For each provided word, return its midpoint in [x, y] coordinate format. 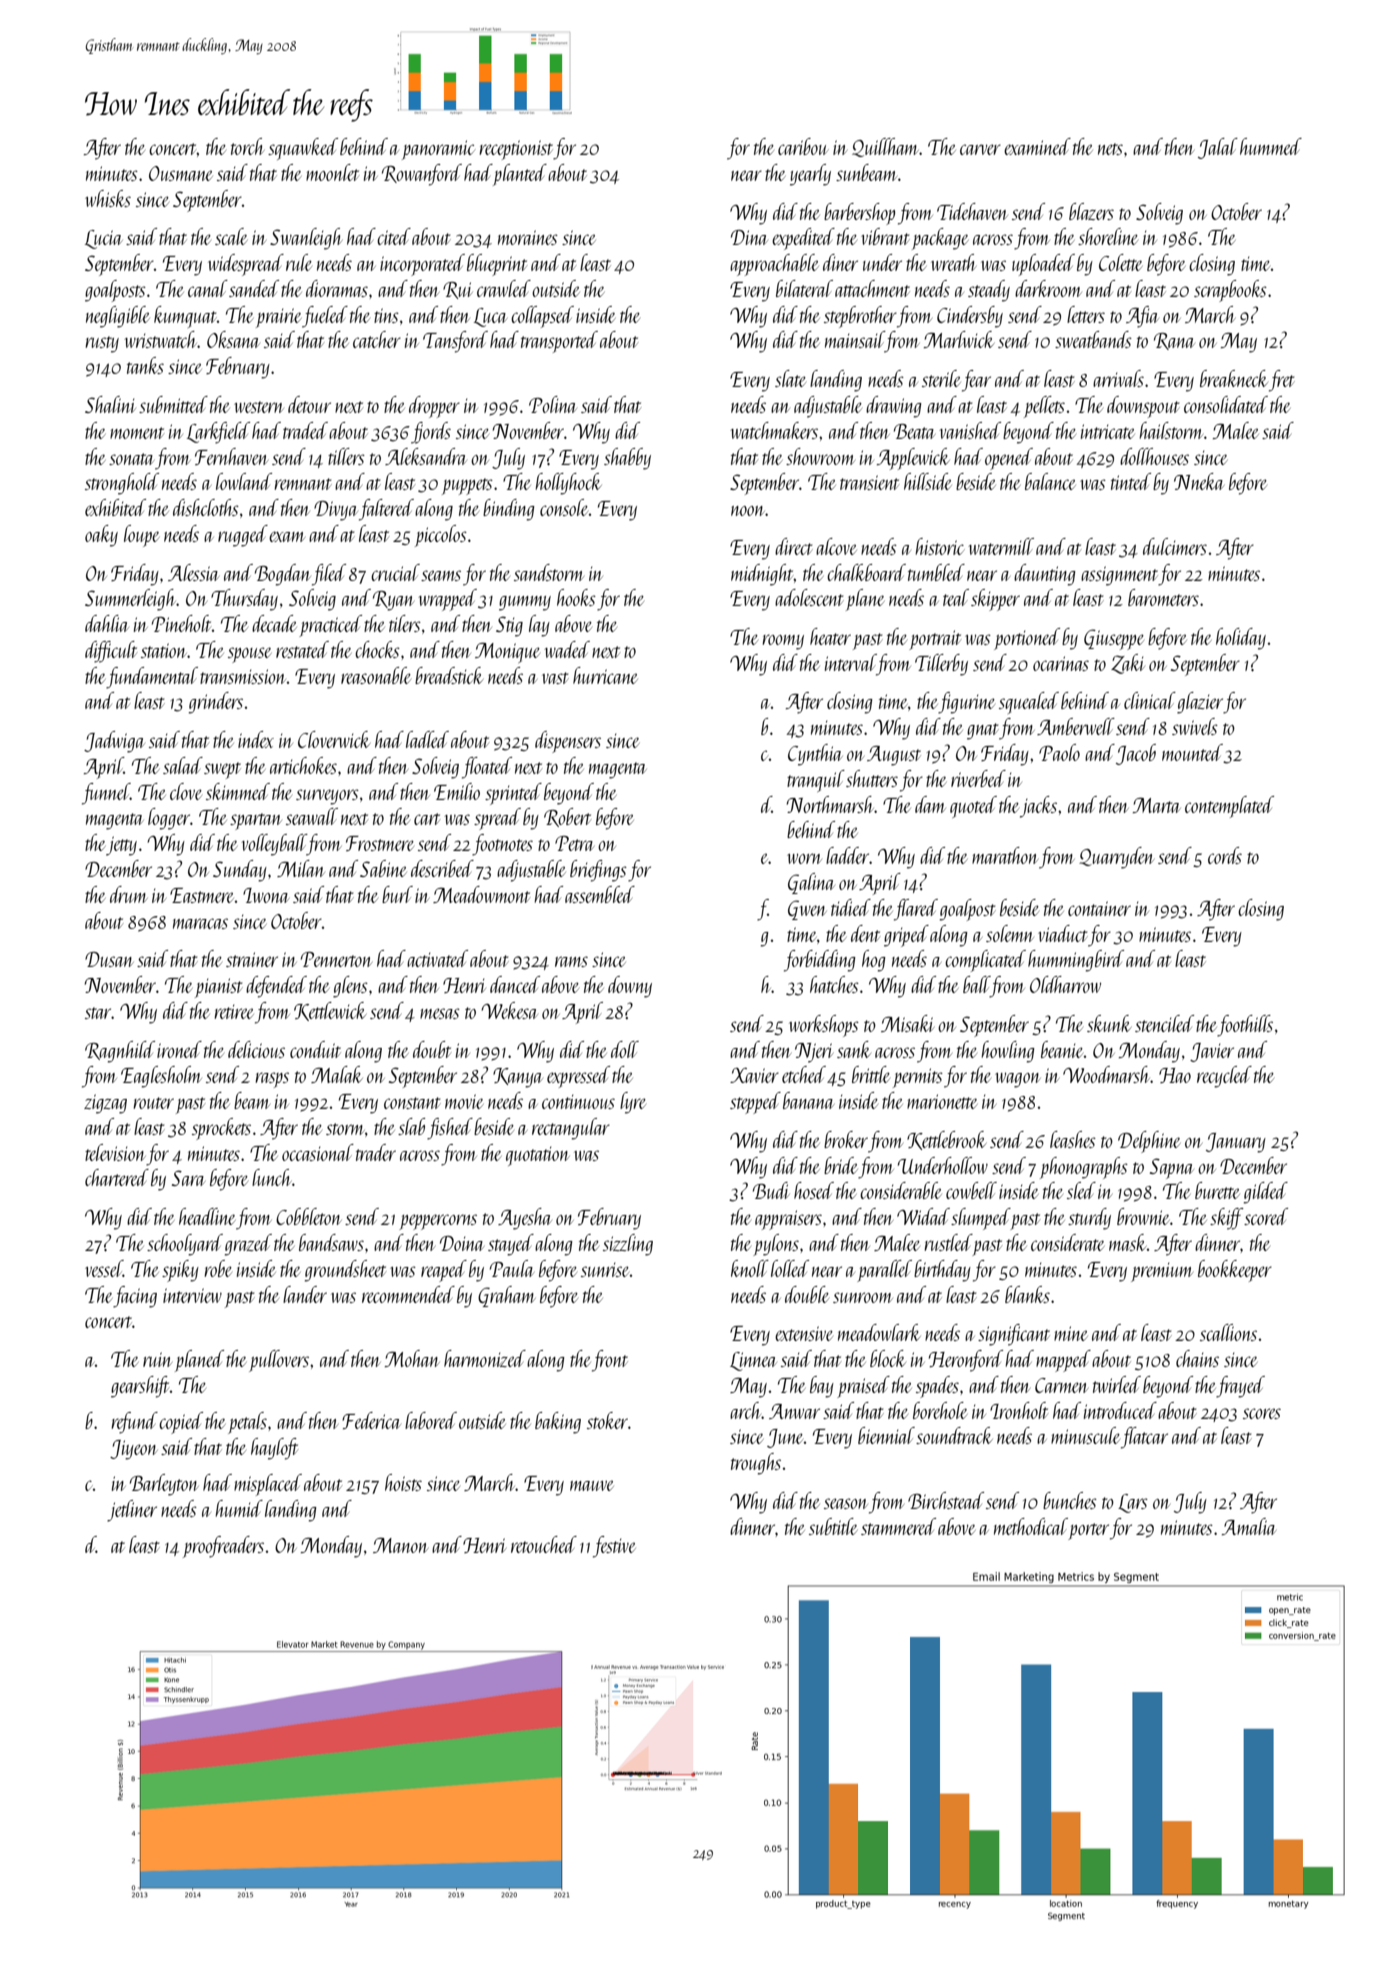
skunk [1109, 1023]
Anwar [794, 1411]
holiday [1241, 639]
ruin [157, 1359]
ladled [427, 739]
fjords [431, 433]
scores [1262, 1413]
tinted [1131, 481]
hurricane [605, 675]
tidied [851, 907]
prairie [279, 318]
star [98, 1013]
